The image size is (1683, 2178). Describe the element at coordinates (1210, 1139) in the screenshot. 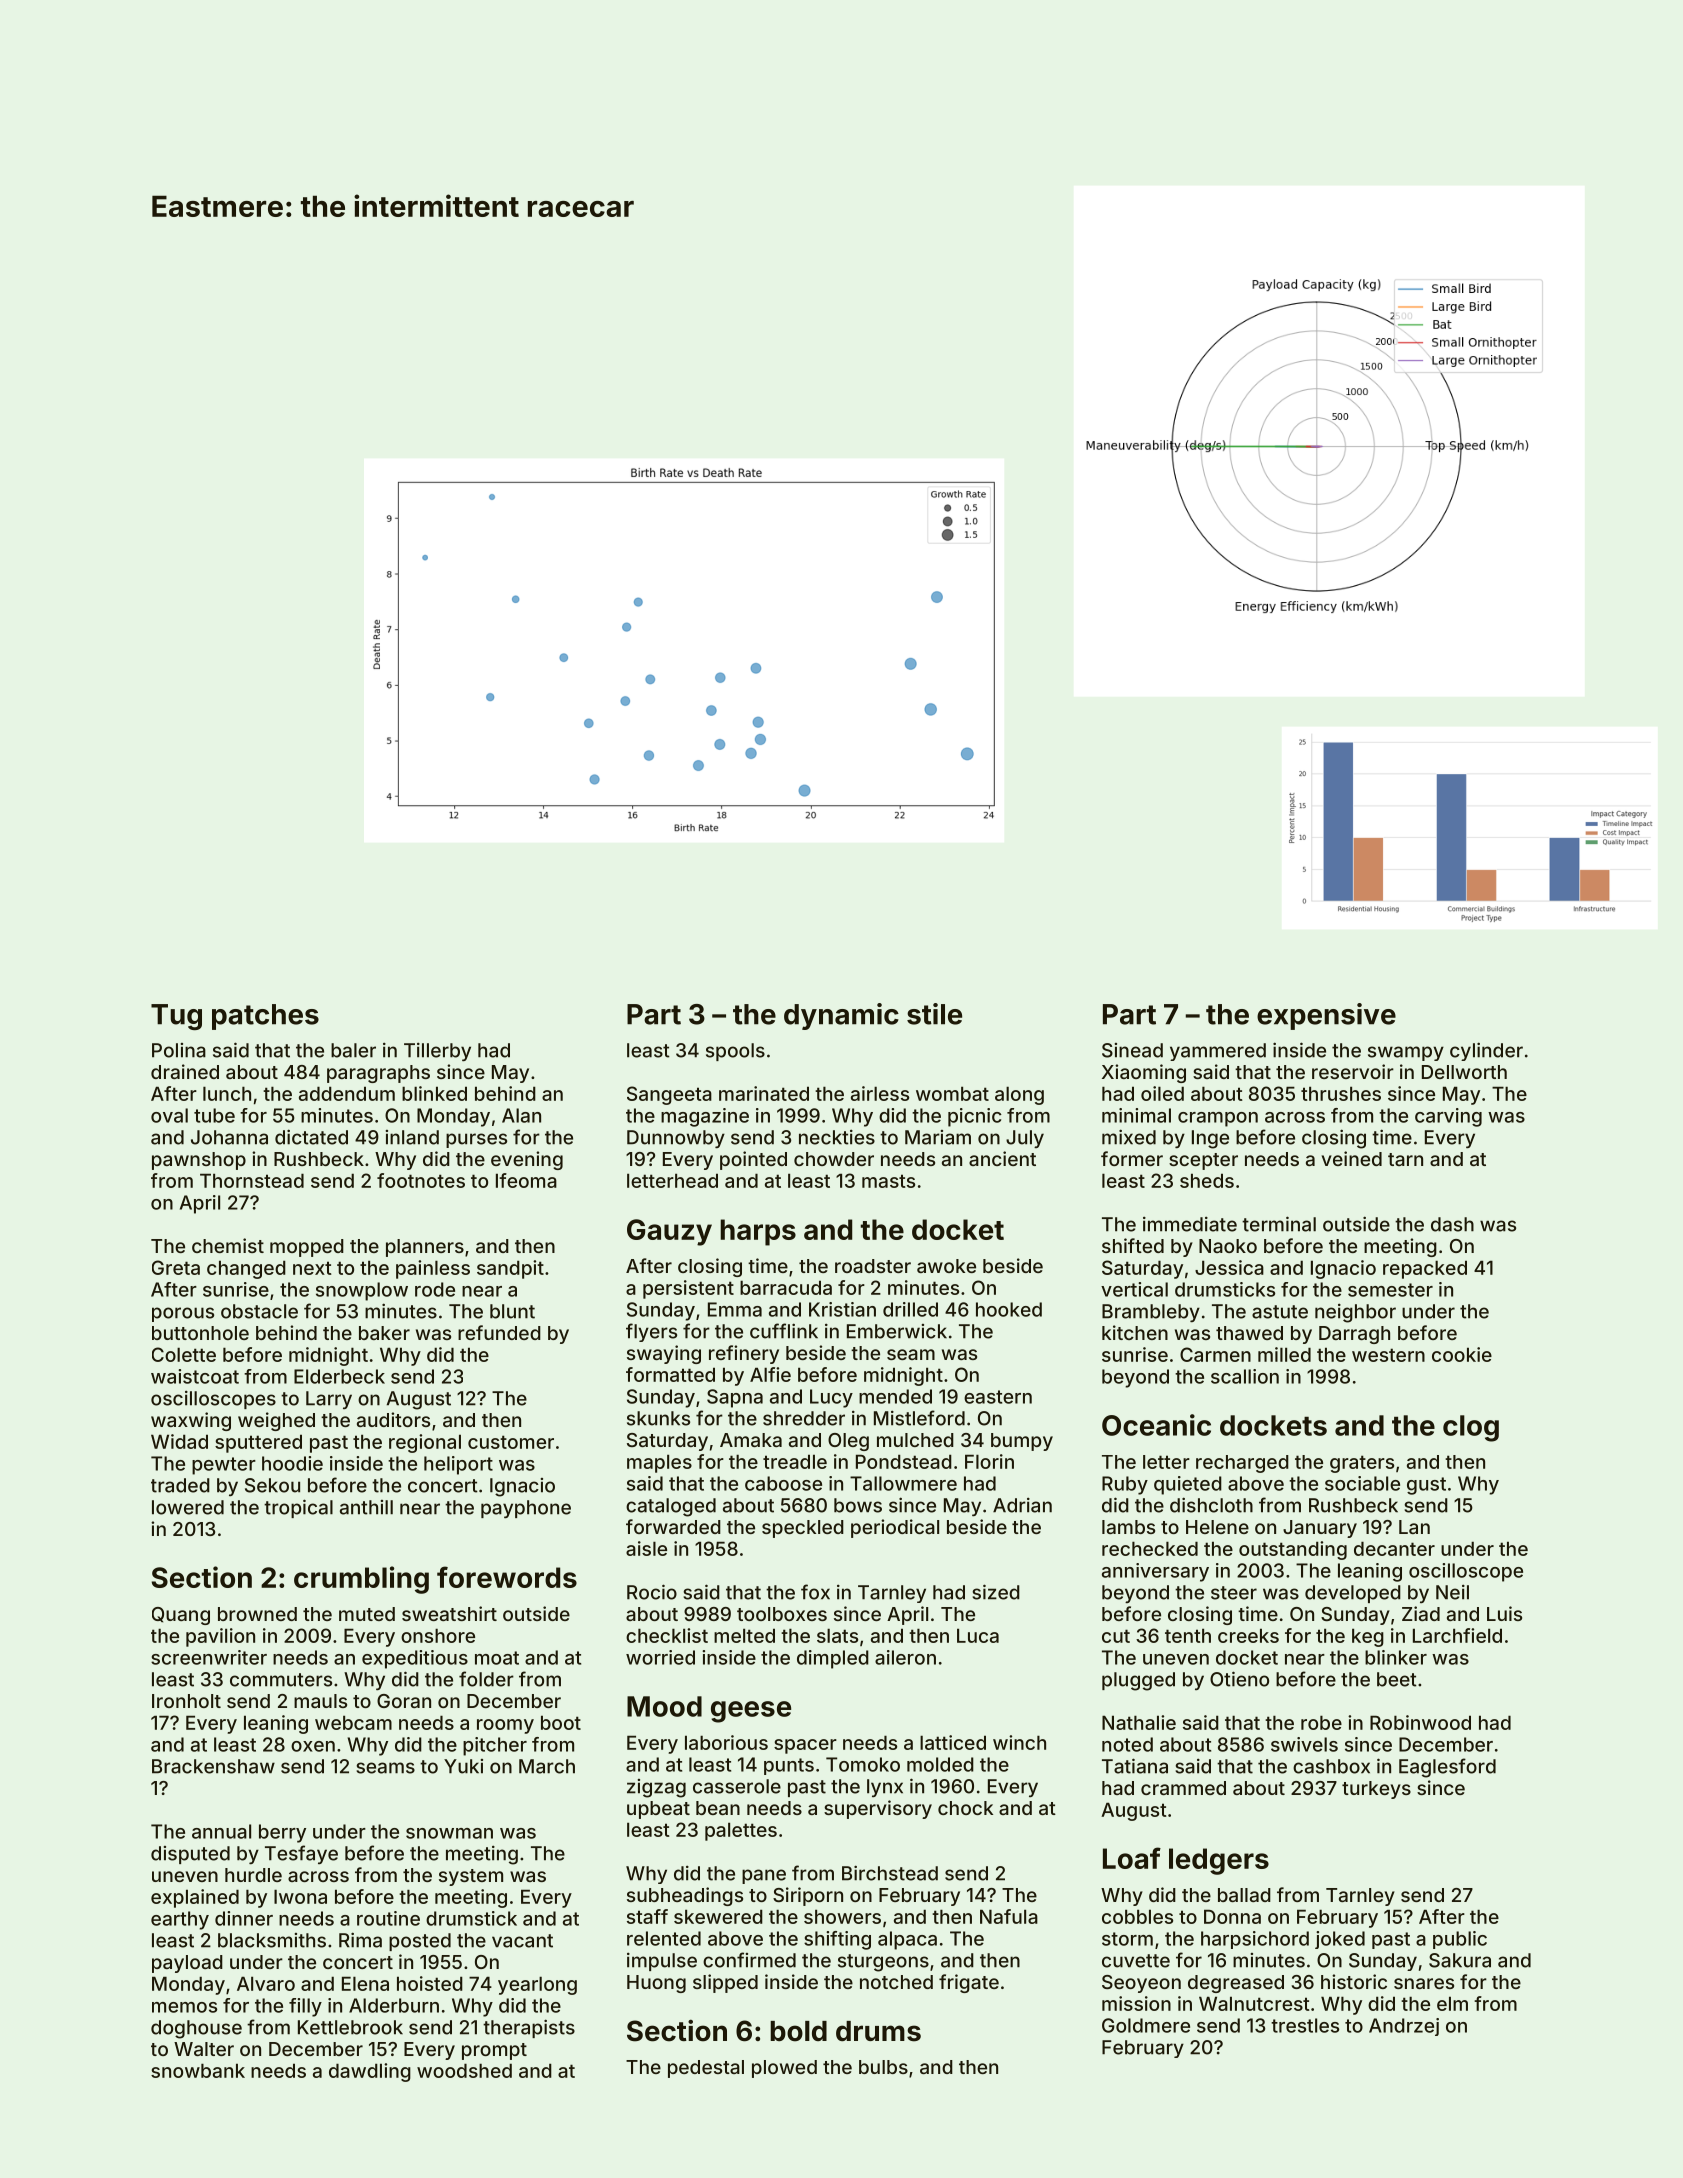

I see `Inge` at that location.
